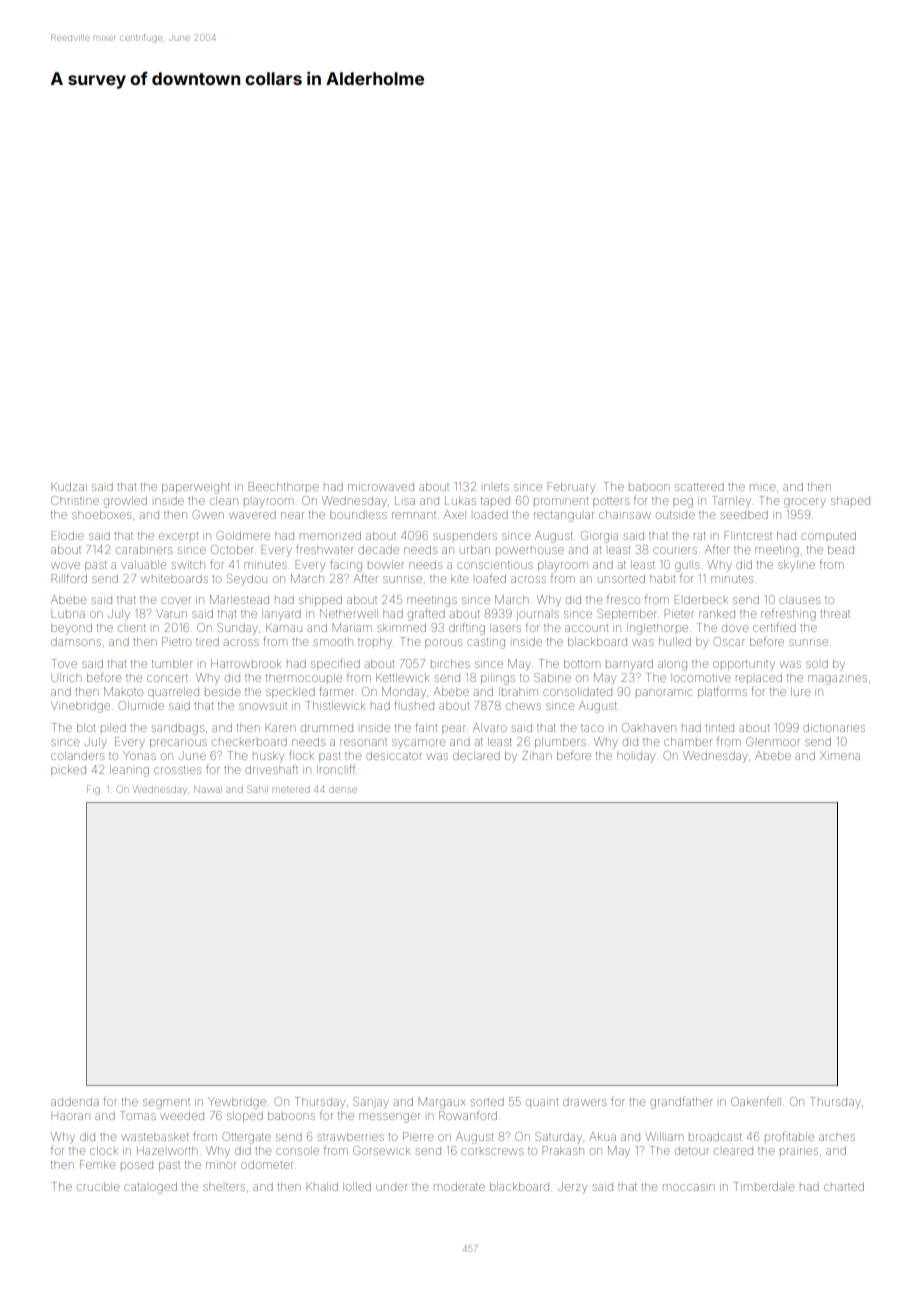  What do you see at coordinates (245, 1116) in the screenshot?
I see `sloped` at bounding box center [245, 1116].
